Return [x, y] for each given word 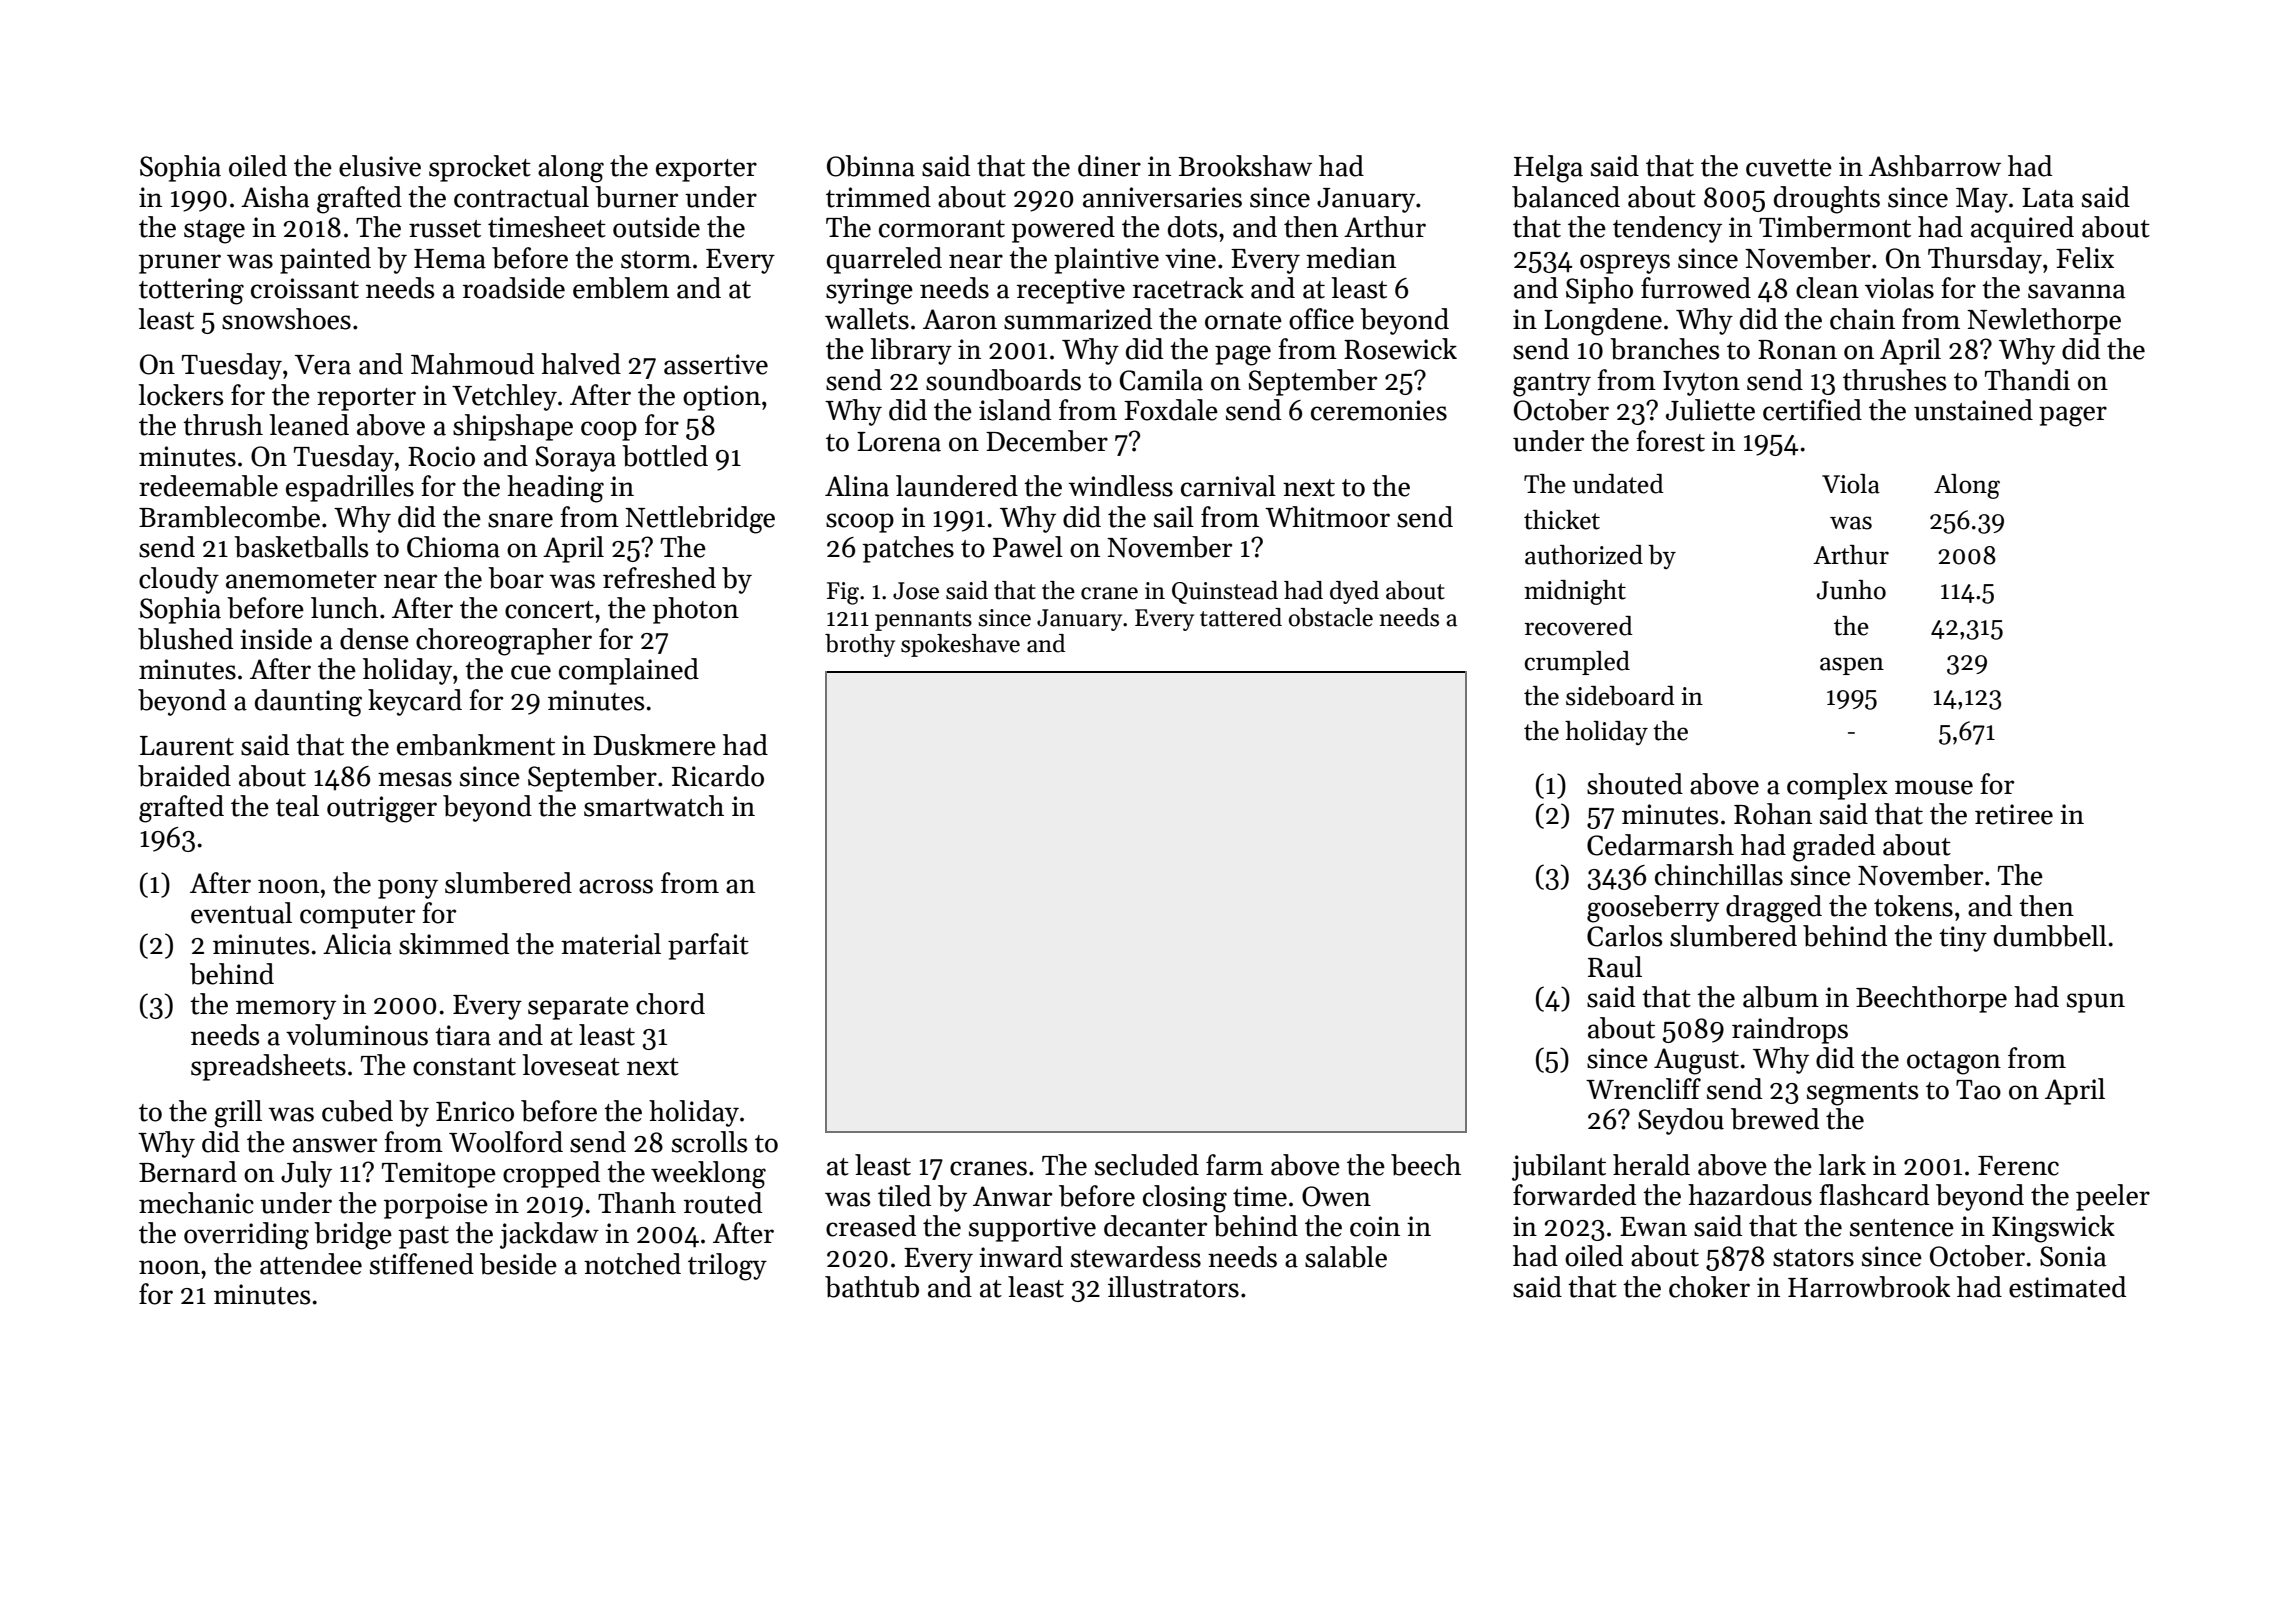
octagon [1954, 1063]
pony [408, 889]
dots [1192, 227]
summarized [1078, 319]
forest [1670, 441]
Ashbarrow [1935, 166]
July [306, 1174]
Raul [1615, 967]
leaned [309, 425]
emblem [621, 288]
